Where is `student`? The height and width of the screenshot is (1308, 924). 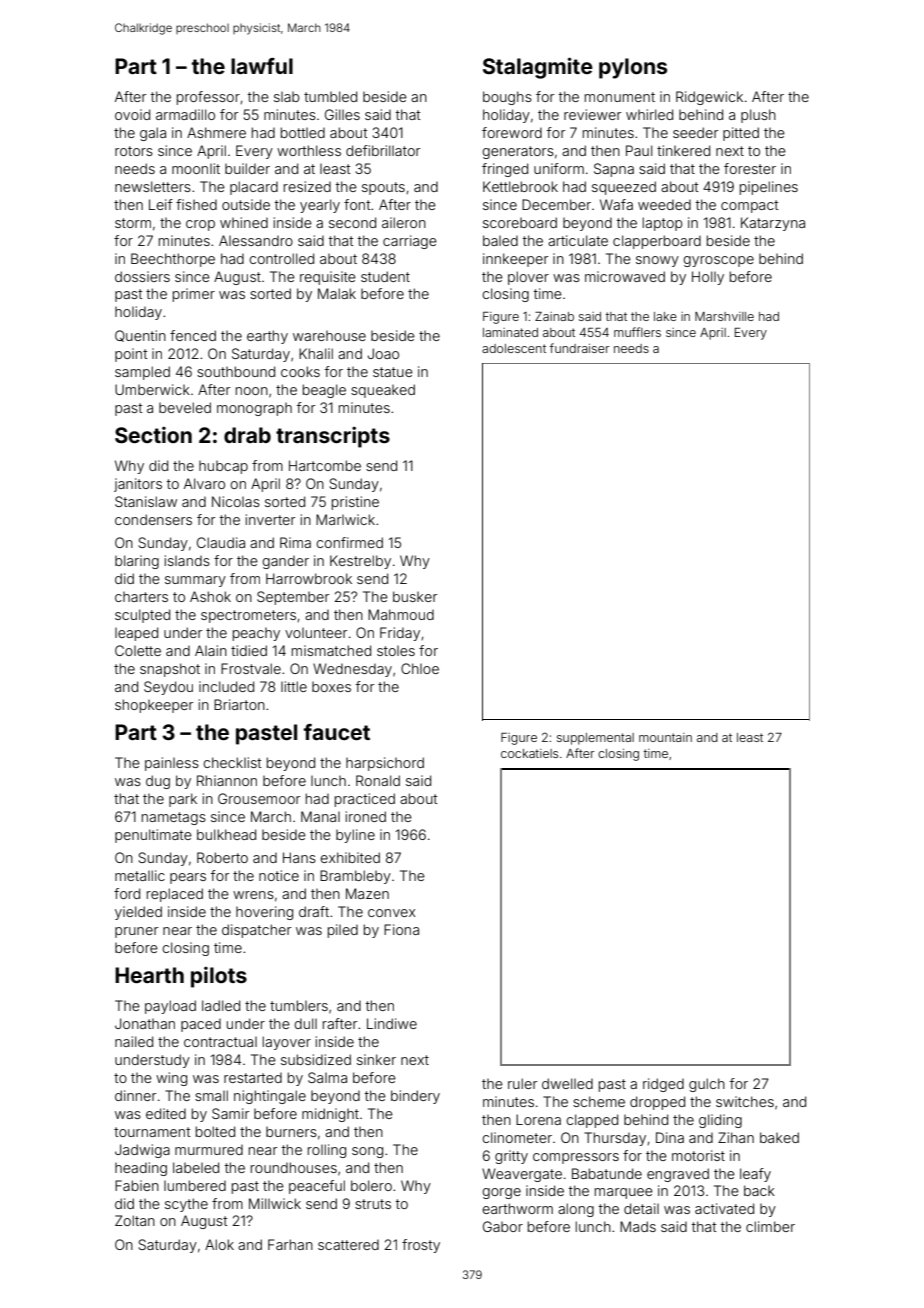
student is located at coordinates (385, 276).
